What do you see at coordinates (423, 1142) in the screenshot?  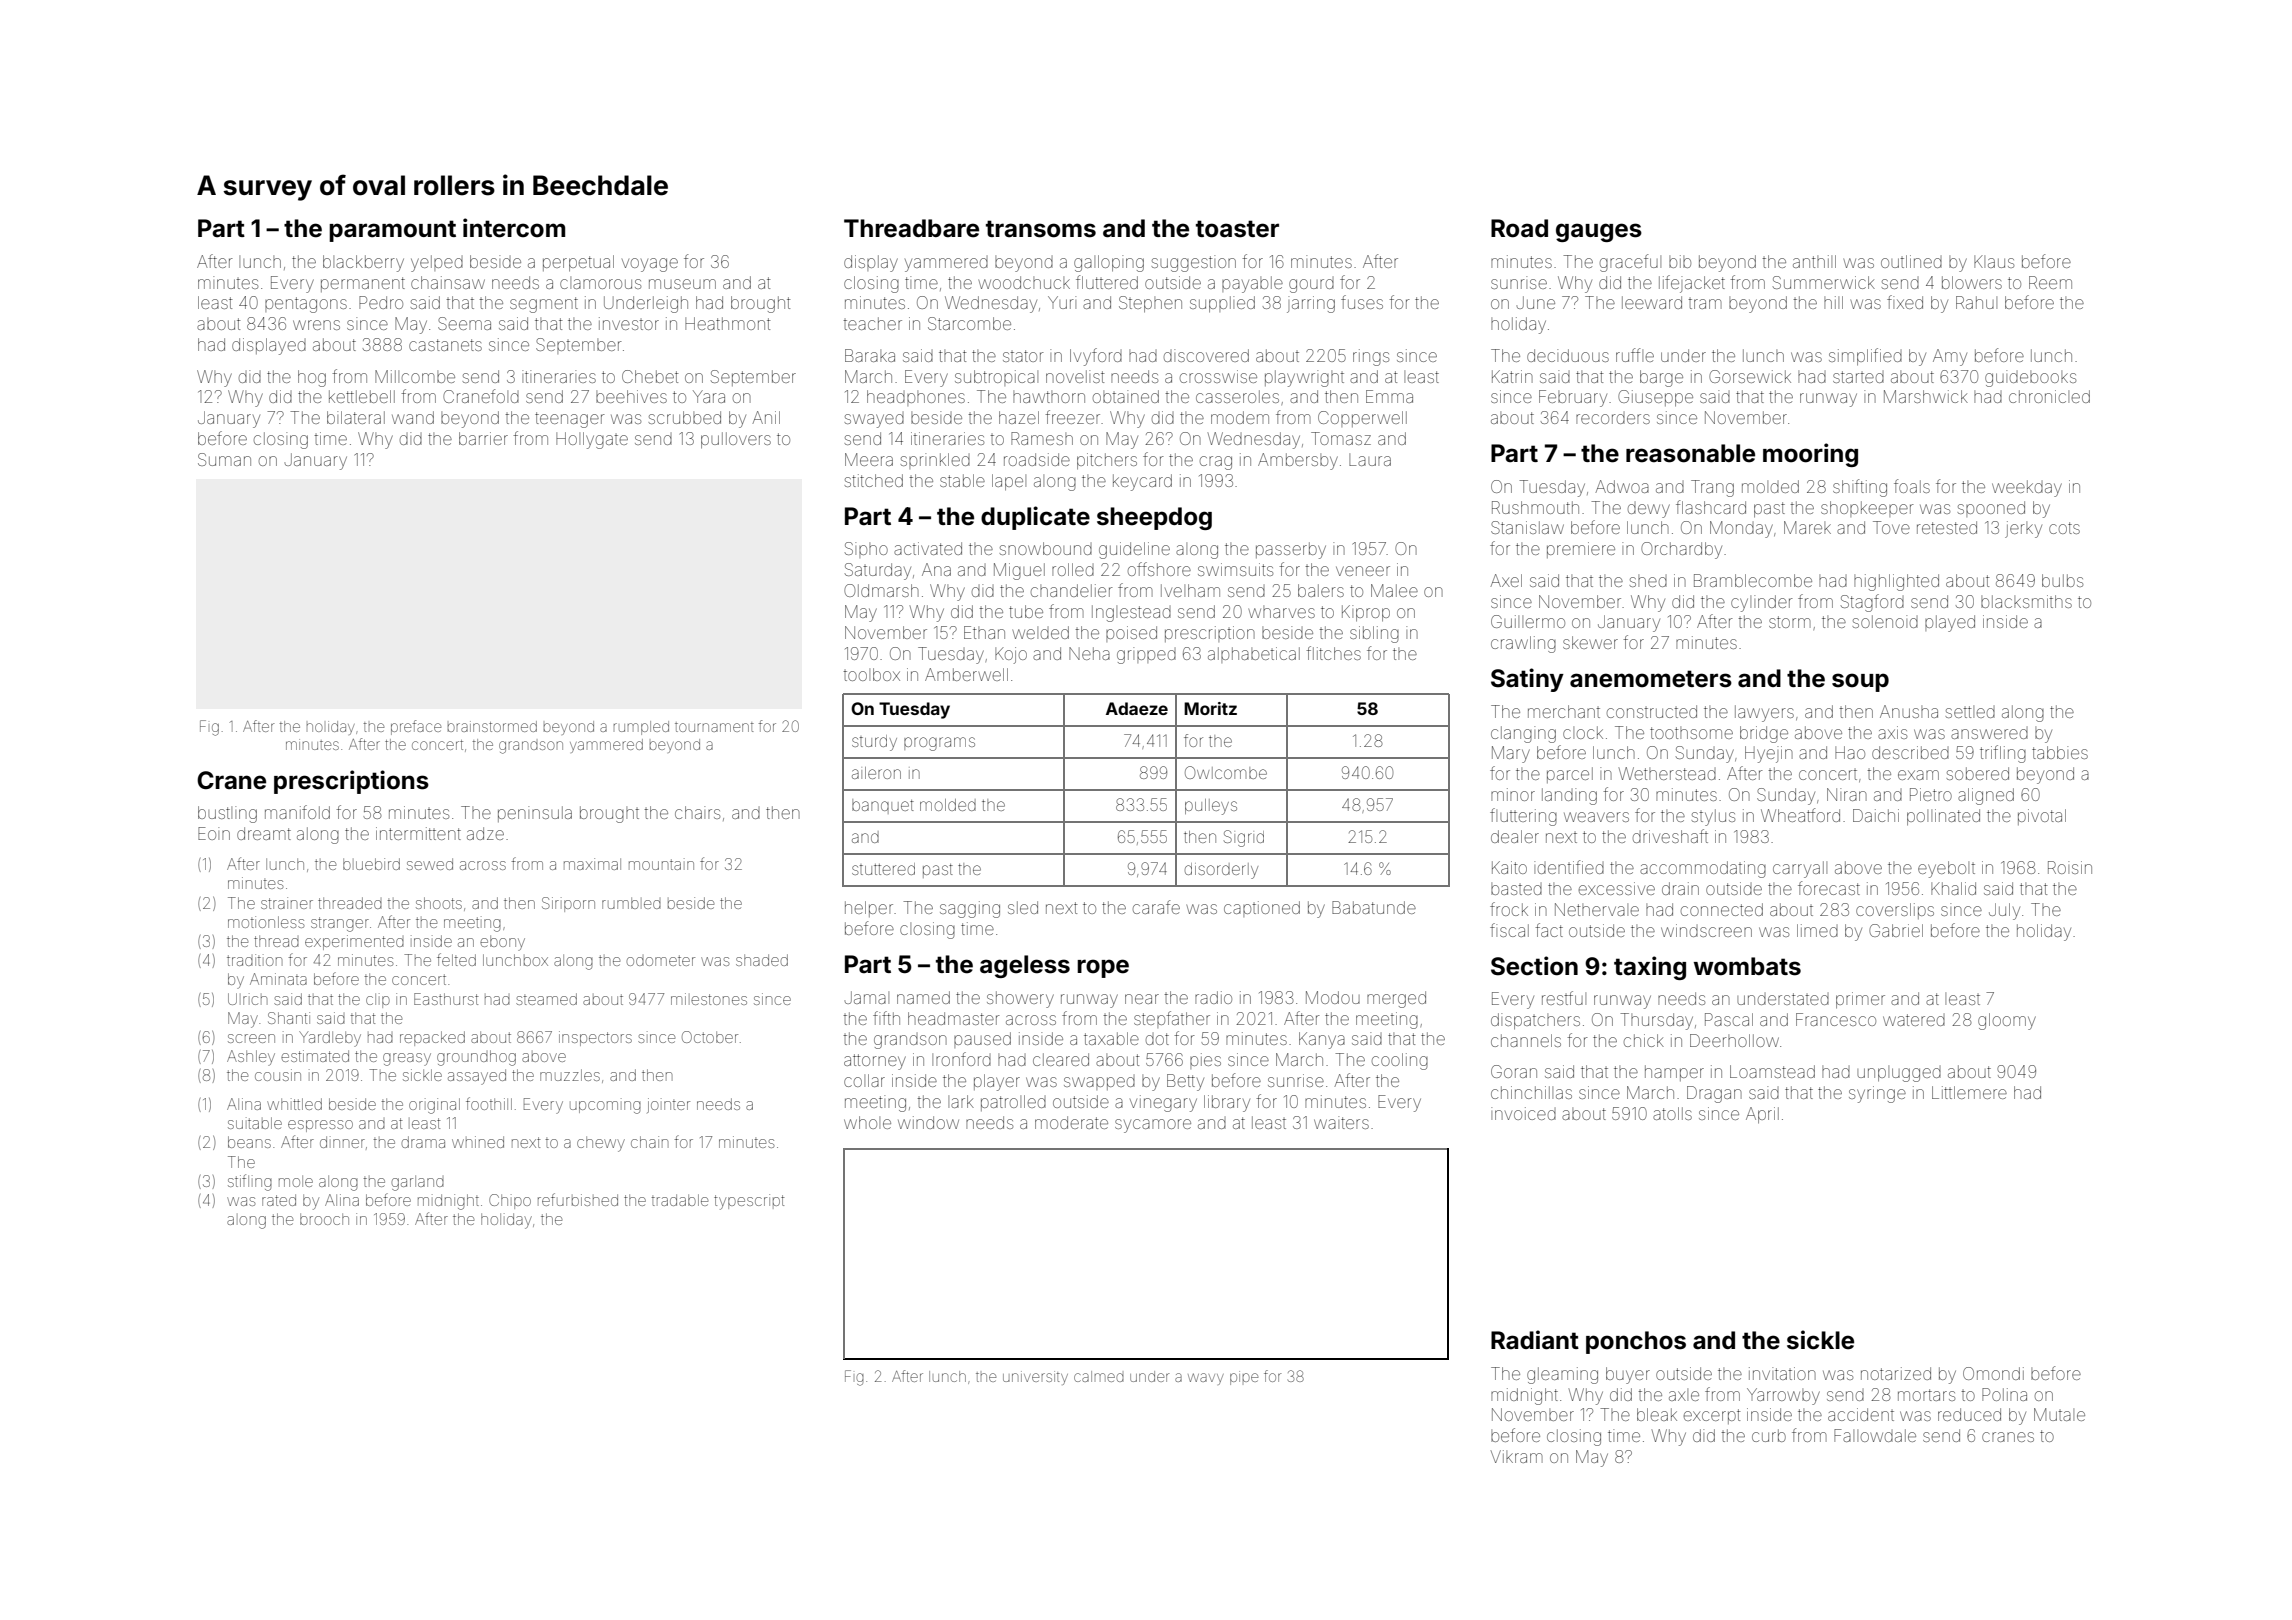 I see `drama` at bounding box center [423, 1142].
